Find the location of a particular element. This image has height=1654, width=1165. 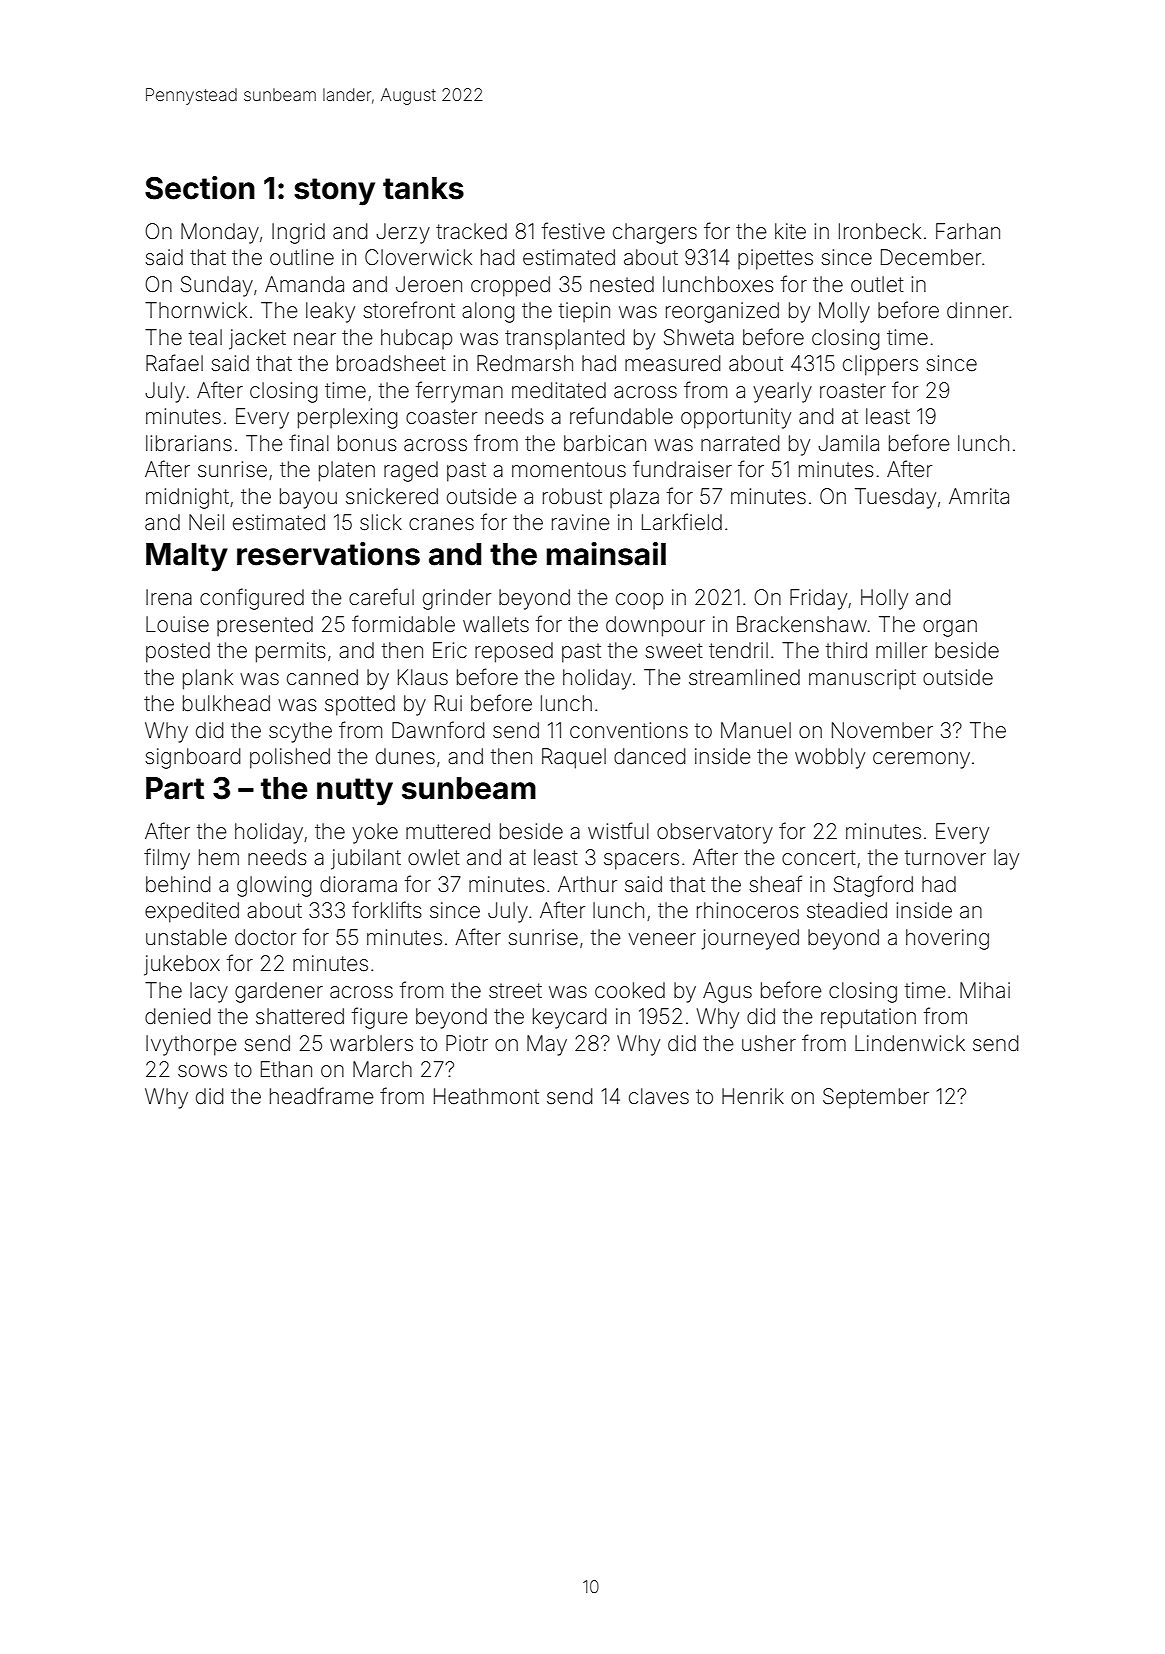

expedited is located at coordinates (192, 912).
